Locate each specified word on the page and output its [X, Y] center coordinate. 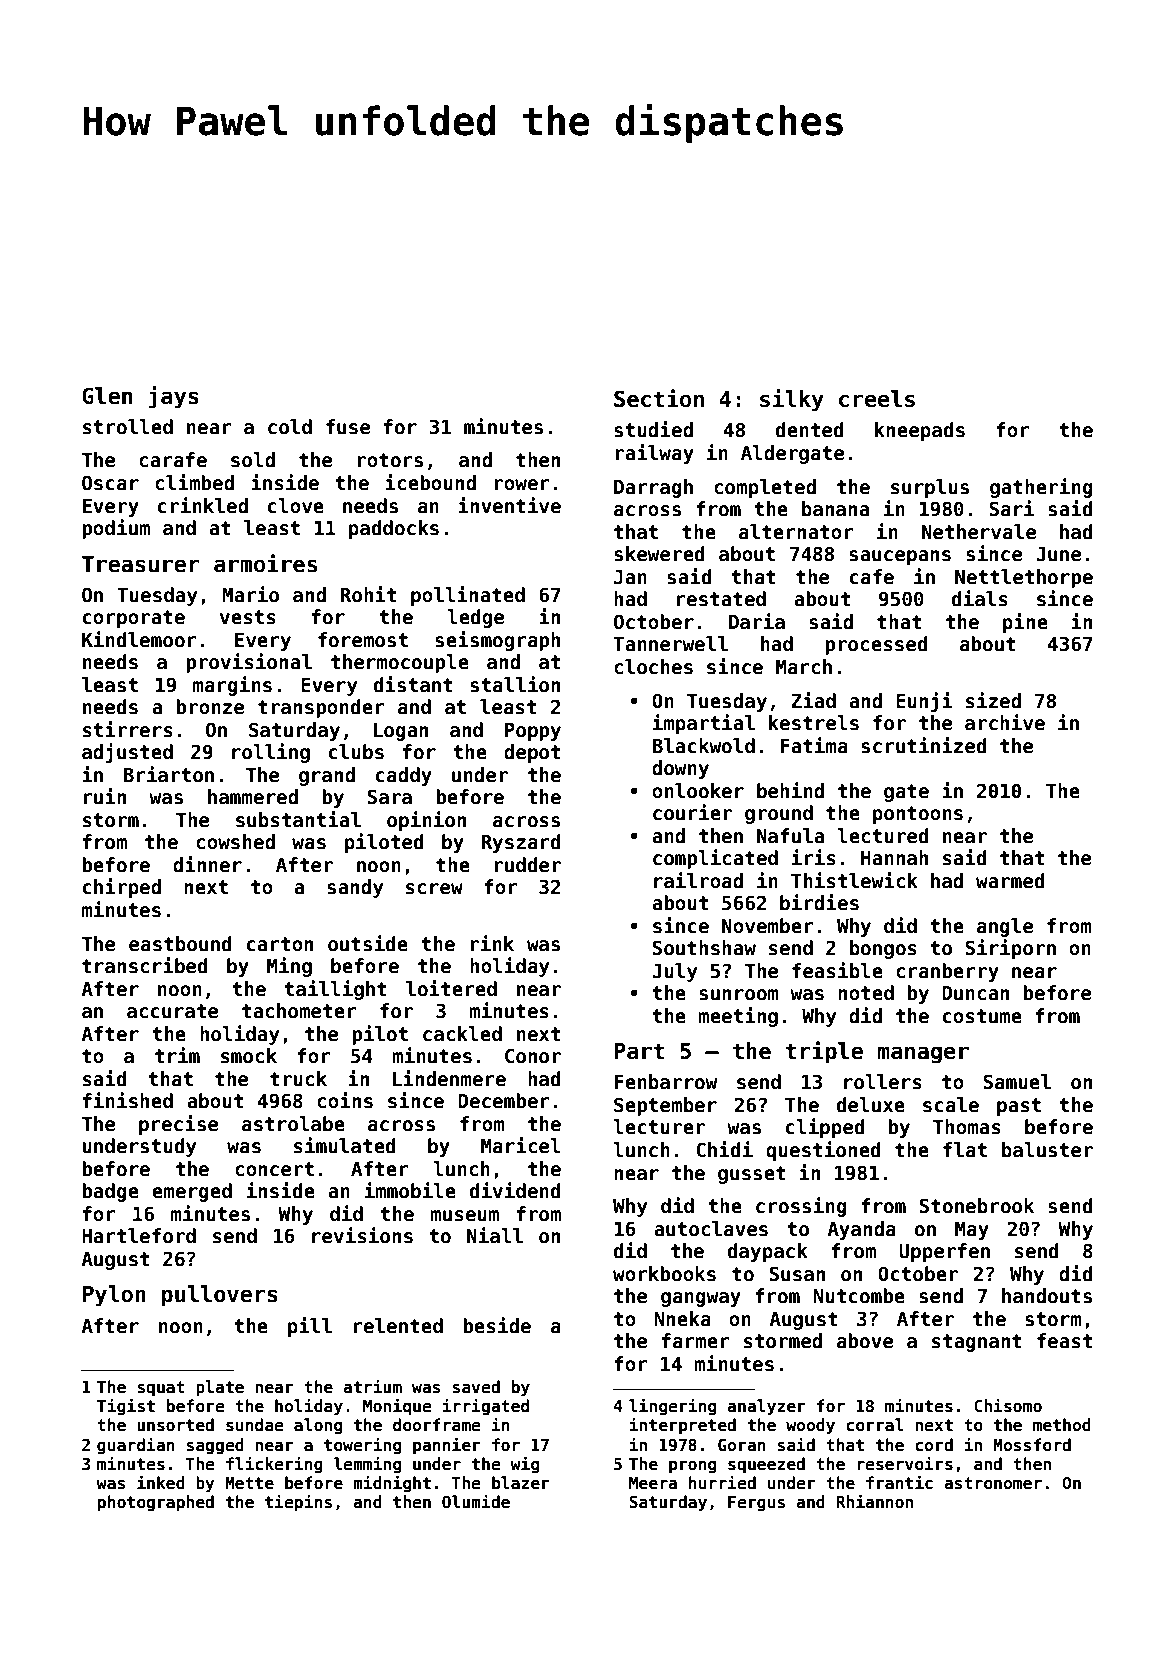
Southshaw [704, 948]
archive [1005, 722]
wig [524, 1465]
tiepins [298, 1503]
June [1058, 554]
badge [110, 1192]
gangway [701, 1299]
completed [765, 488]
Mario [250, 594]
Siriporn [1010, 949]
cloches [653, 667]
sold [253, 460]
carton [280, 944]
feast [1064, 1341]
